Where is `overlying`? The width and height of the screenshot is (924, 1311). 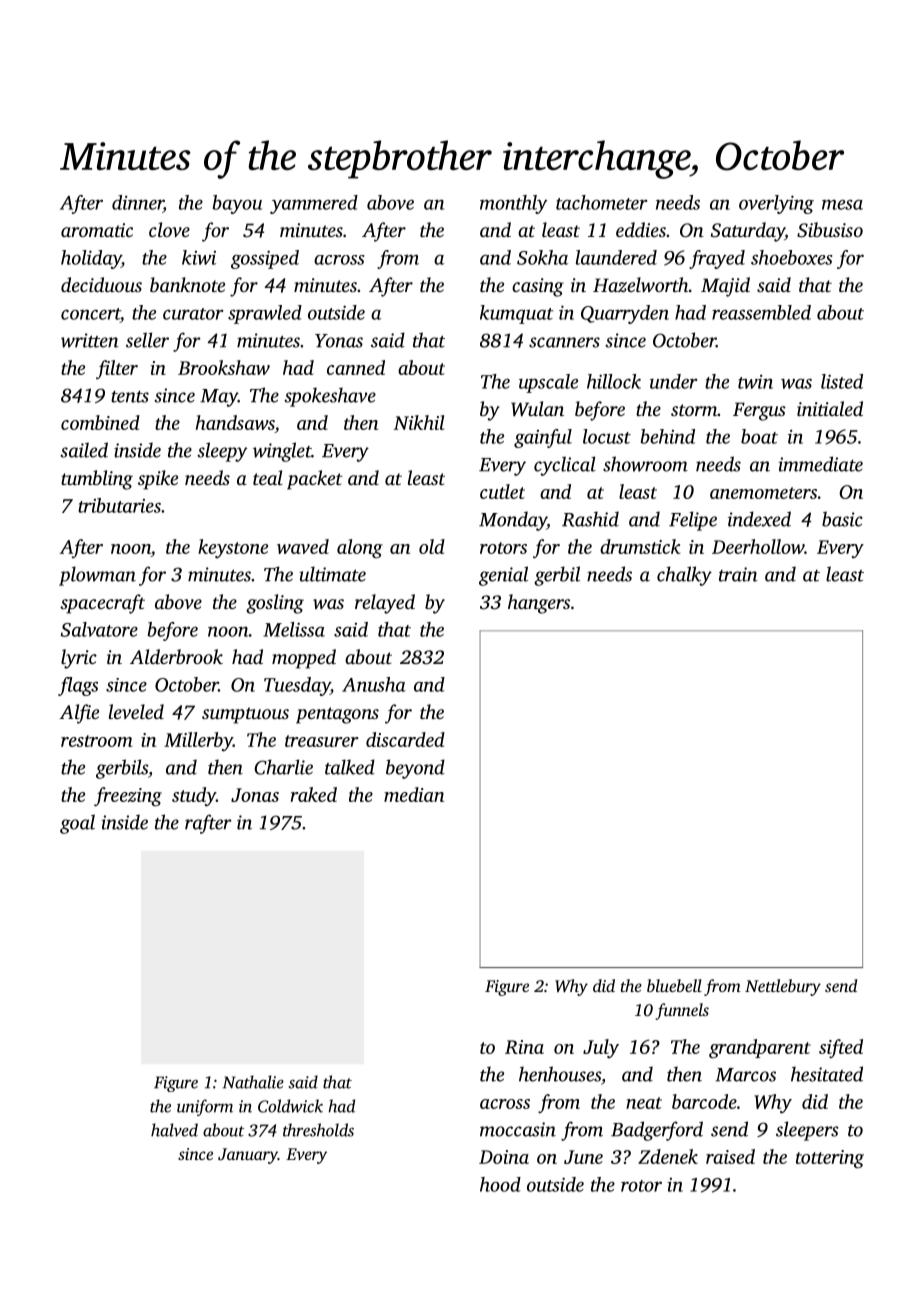 overlying is located at coordinates (776, 204).
